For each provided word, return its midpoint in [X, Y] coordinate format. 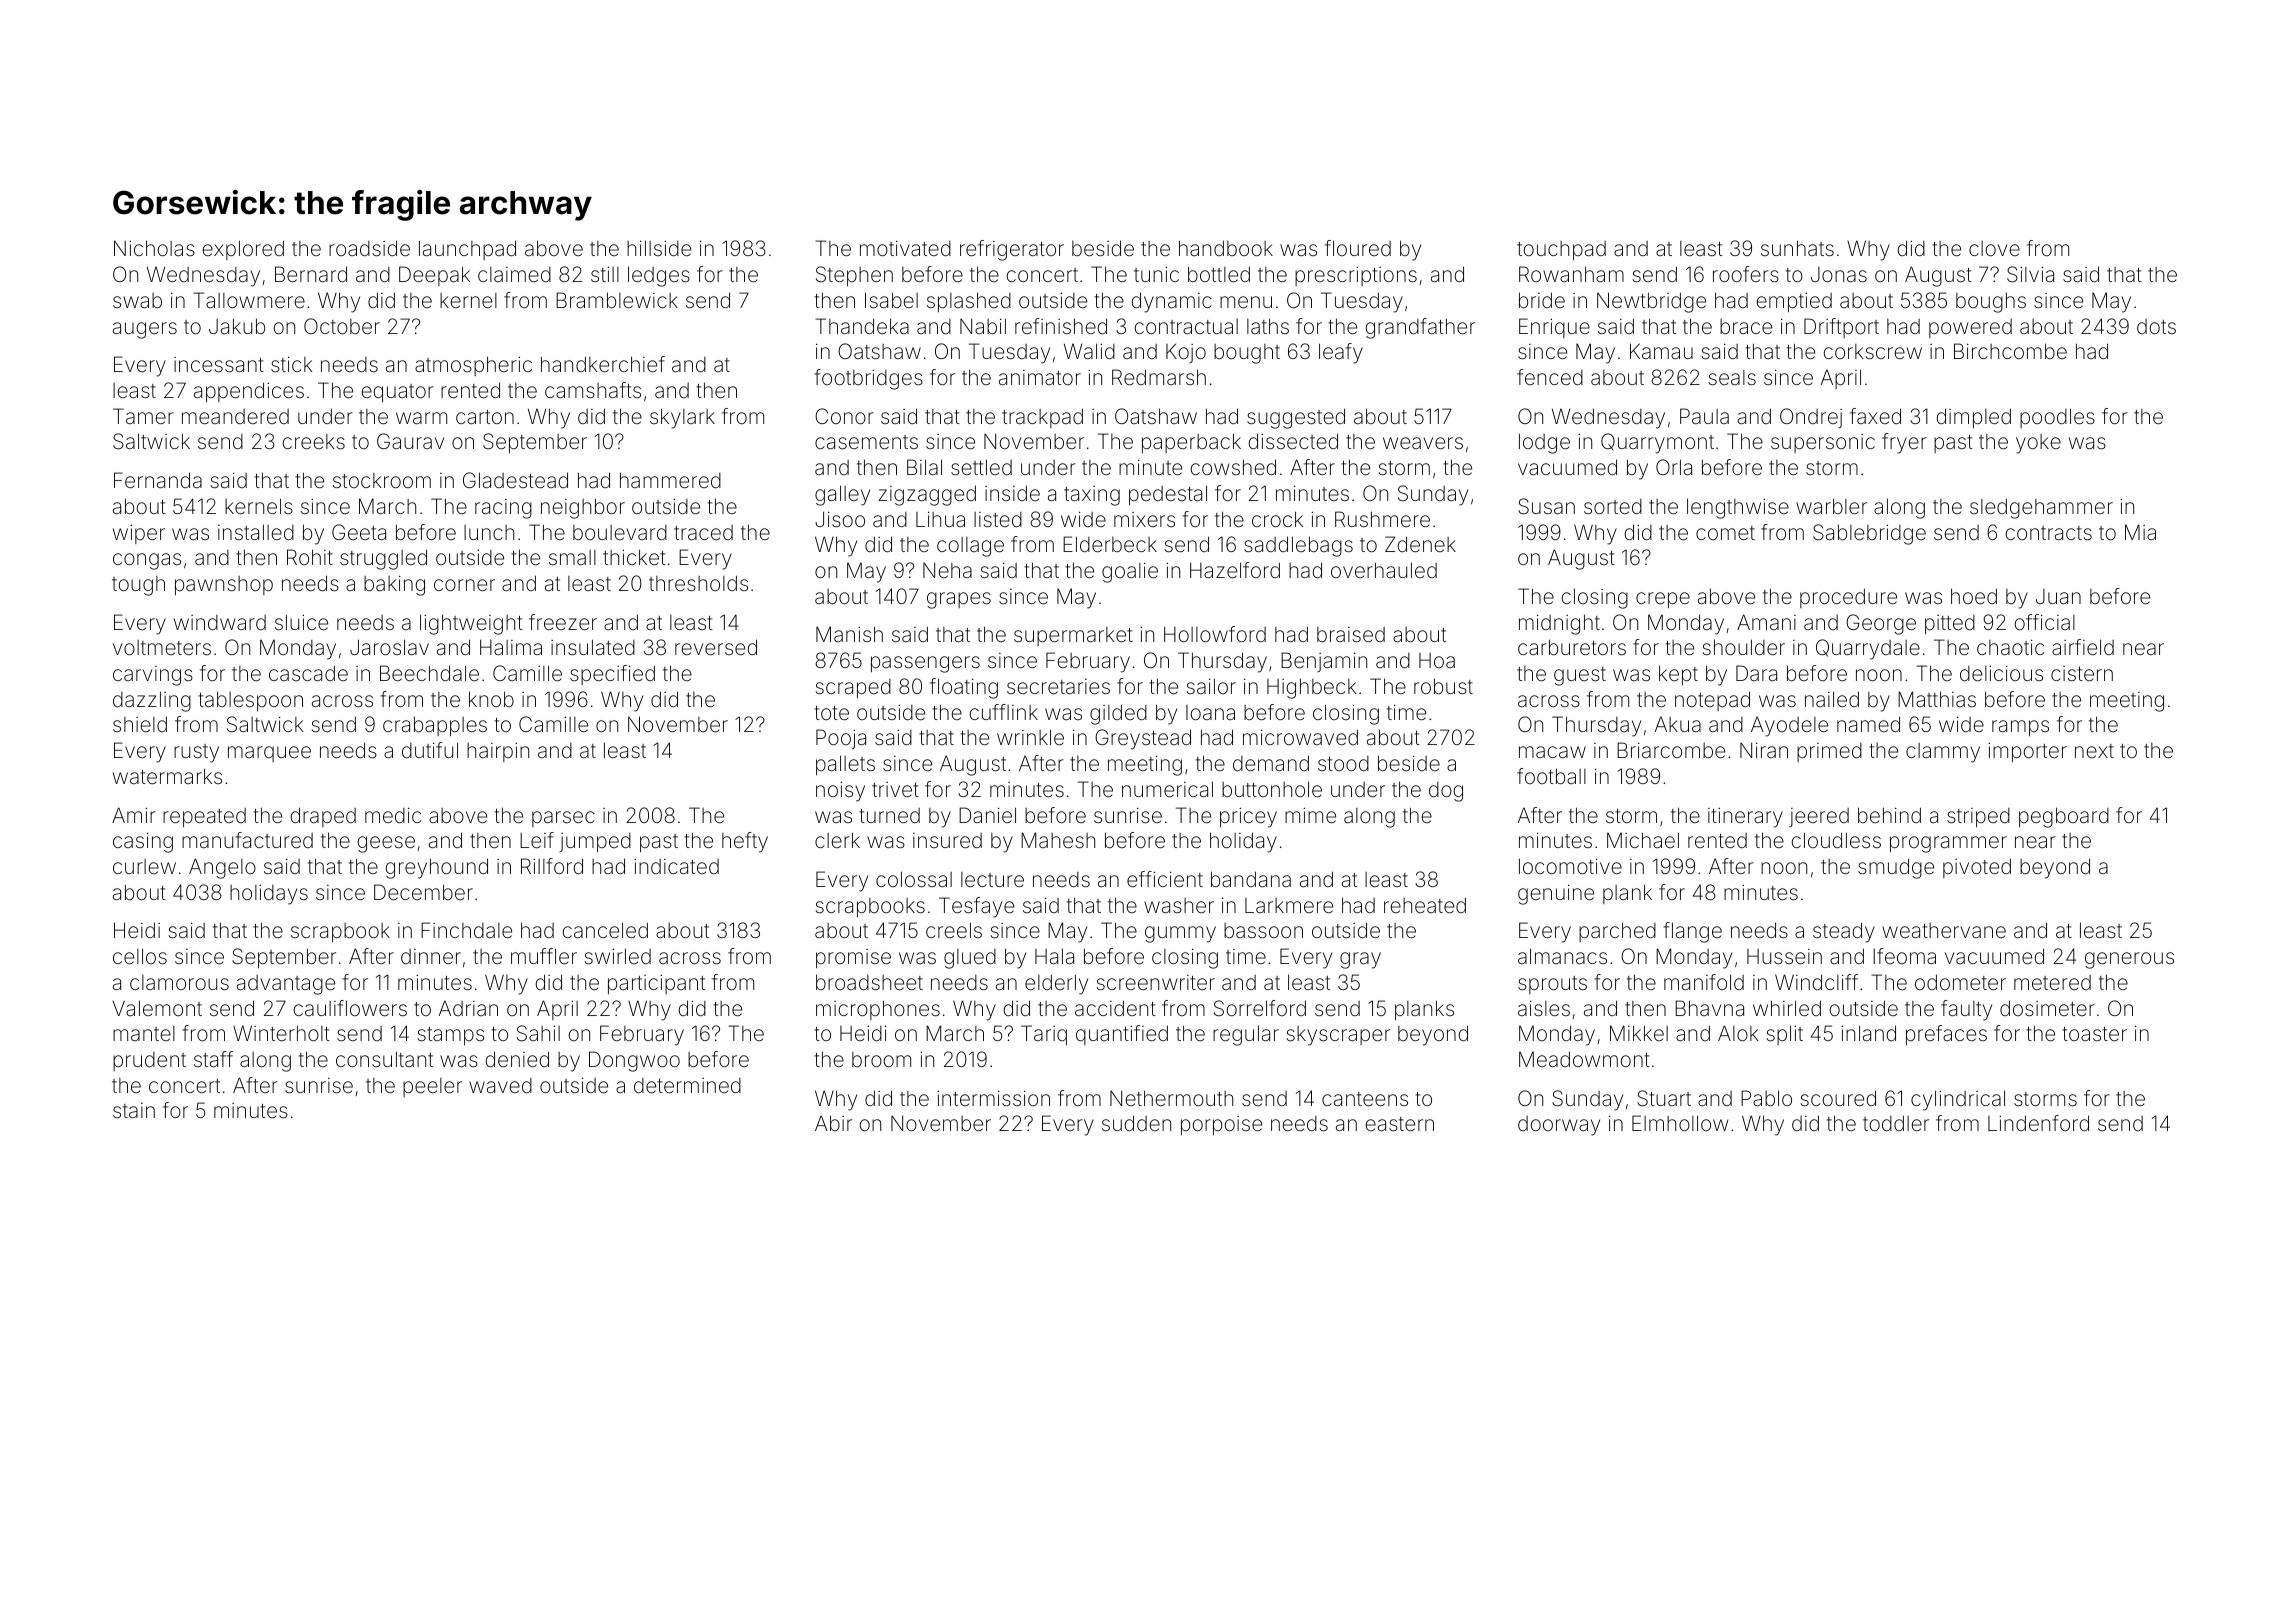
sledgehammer [2041, 508]
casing [143, 842]
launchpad [467, 250]
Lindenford [2038, 1123]
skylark [682, 418]
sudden [1136, 1123]
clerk [837, 840]
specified [612, 675]
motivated [905, 248]
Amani [1766, 622]
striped [1978, 818]
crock [1277, 519]
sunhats [1797, 248]
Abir [833, 1123]
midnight [1559, 624]
